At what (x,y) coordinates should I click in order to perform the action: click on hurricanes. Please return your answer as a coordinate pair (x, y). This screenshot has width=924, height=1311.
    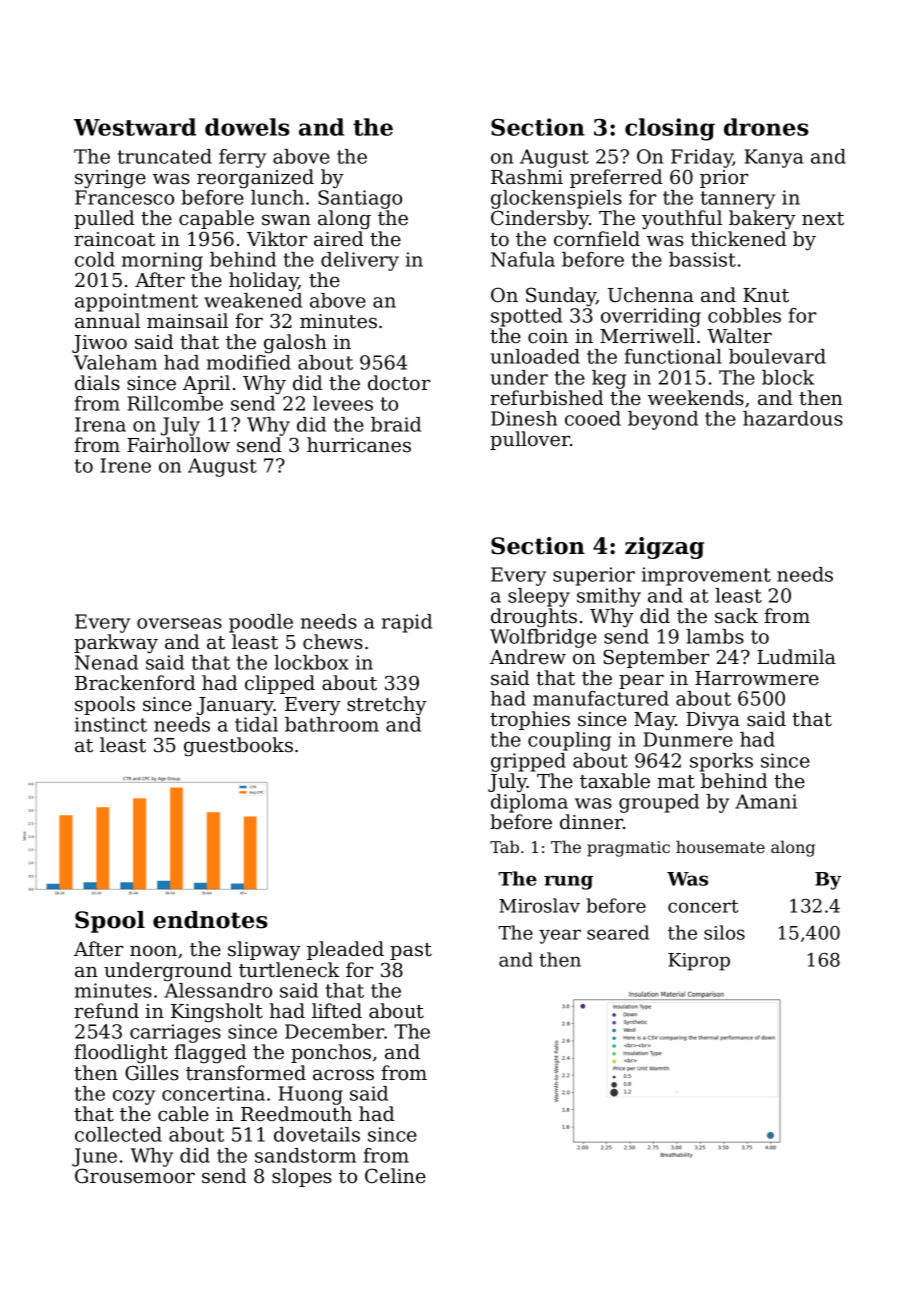
    Looking at the image, I should click on (359, 445).
